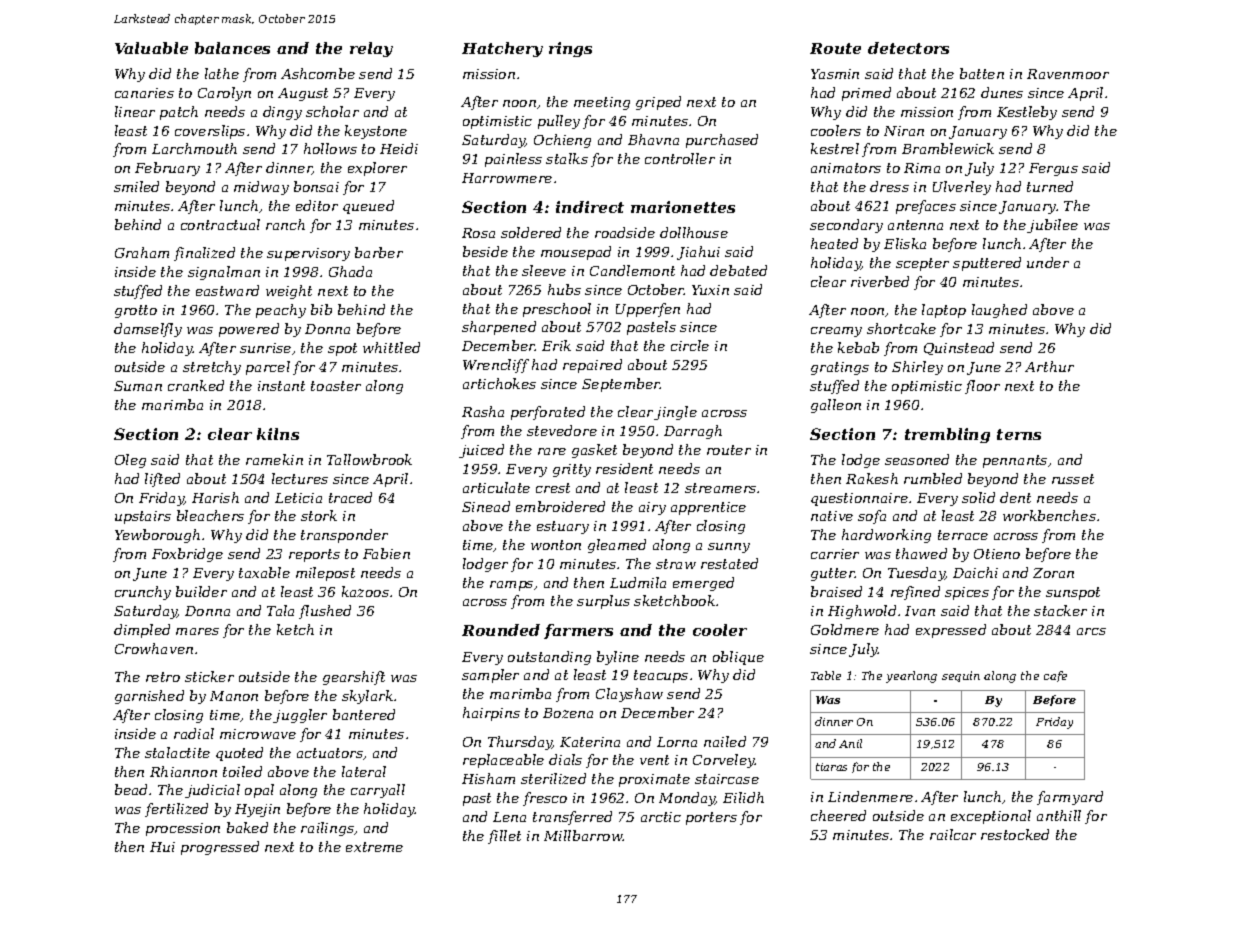 This document has height=952, width=1233. I want to click on terns, so click(1019, 434).
